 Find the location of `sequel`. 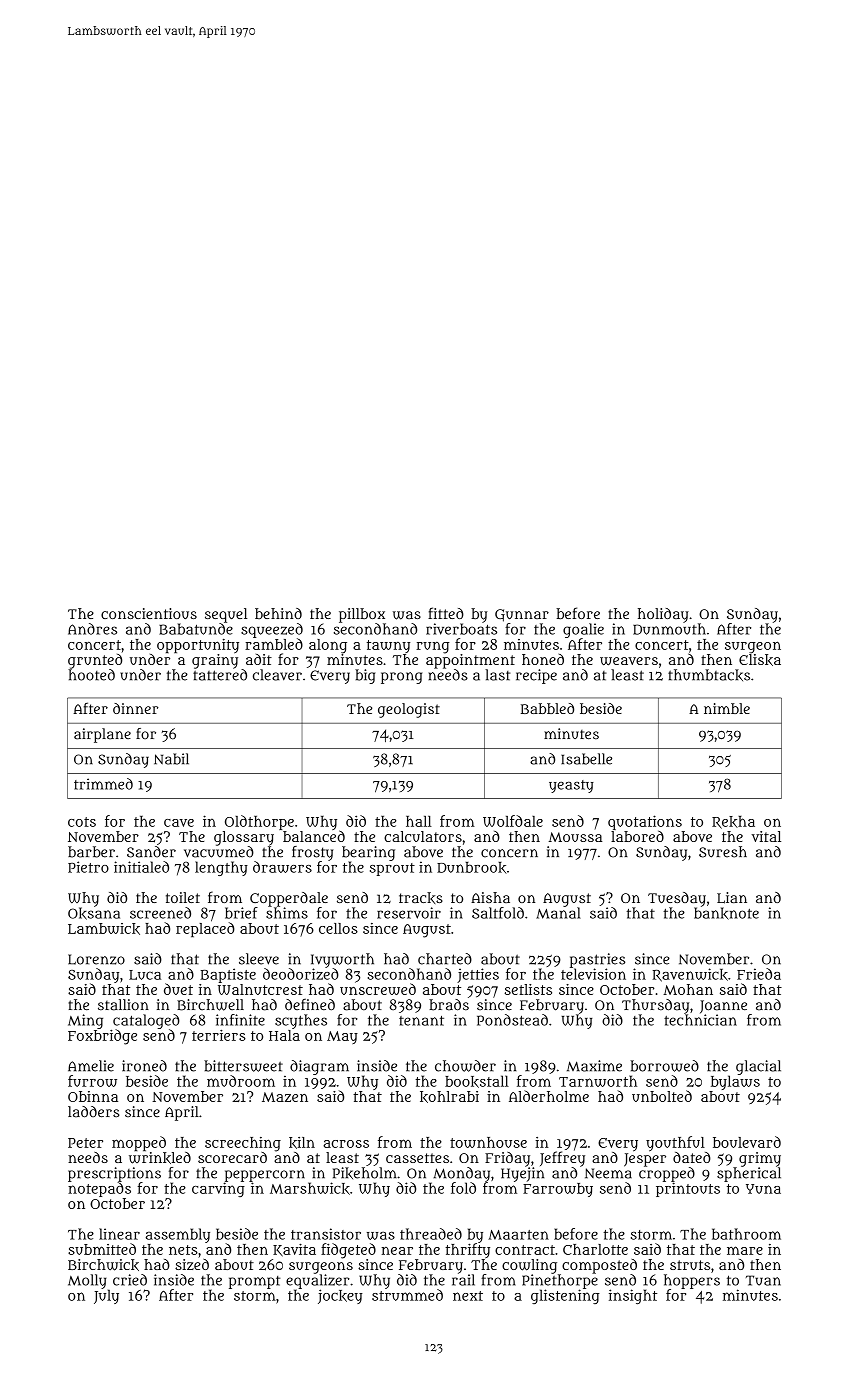

sequel is located at coordinates (226, 615).
